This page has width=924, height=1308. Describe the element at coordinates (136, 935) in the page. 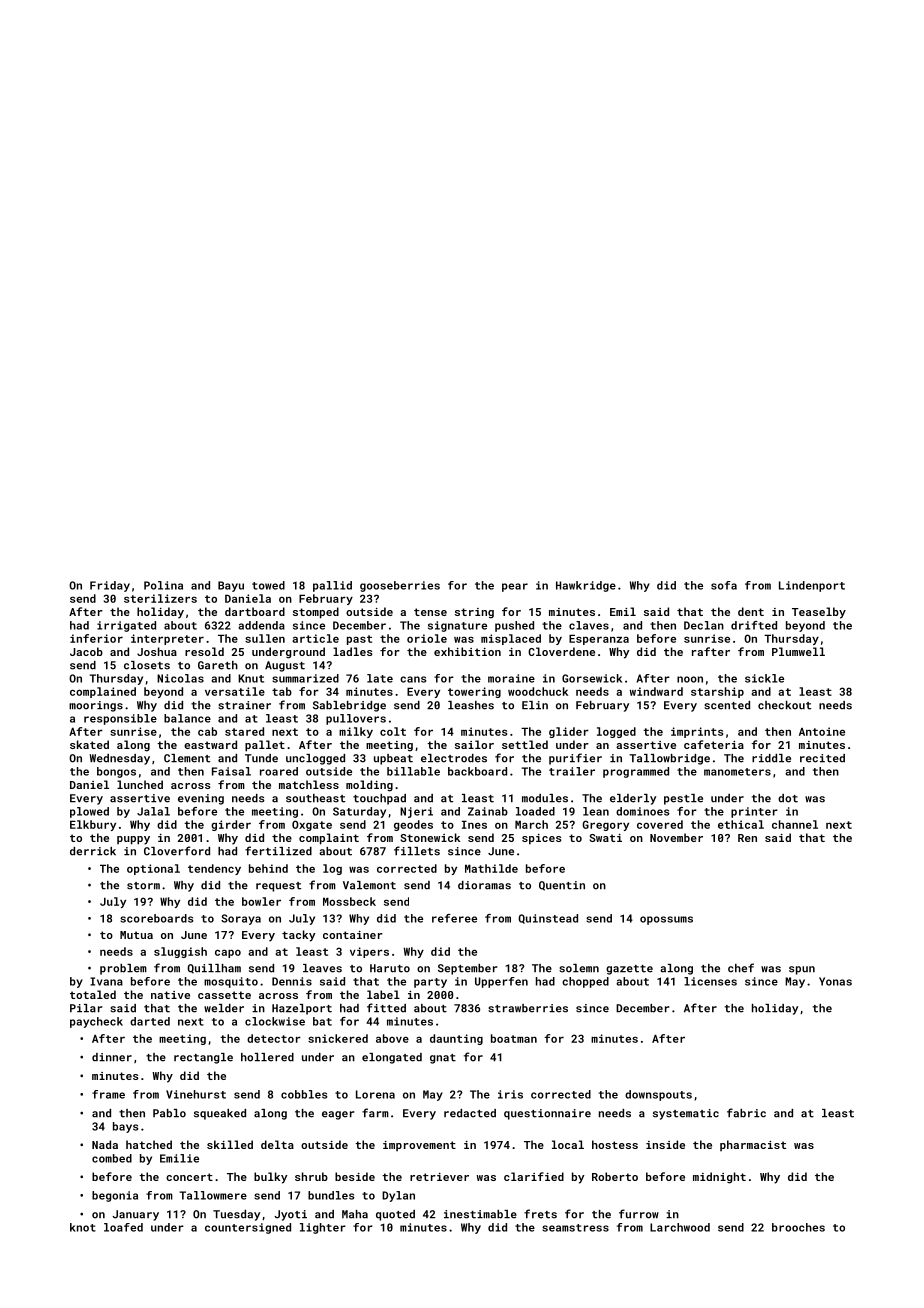

I see `Mutua` at that location.
